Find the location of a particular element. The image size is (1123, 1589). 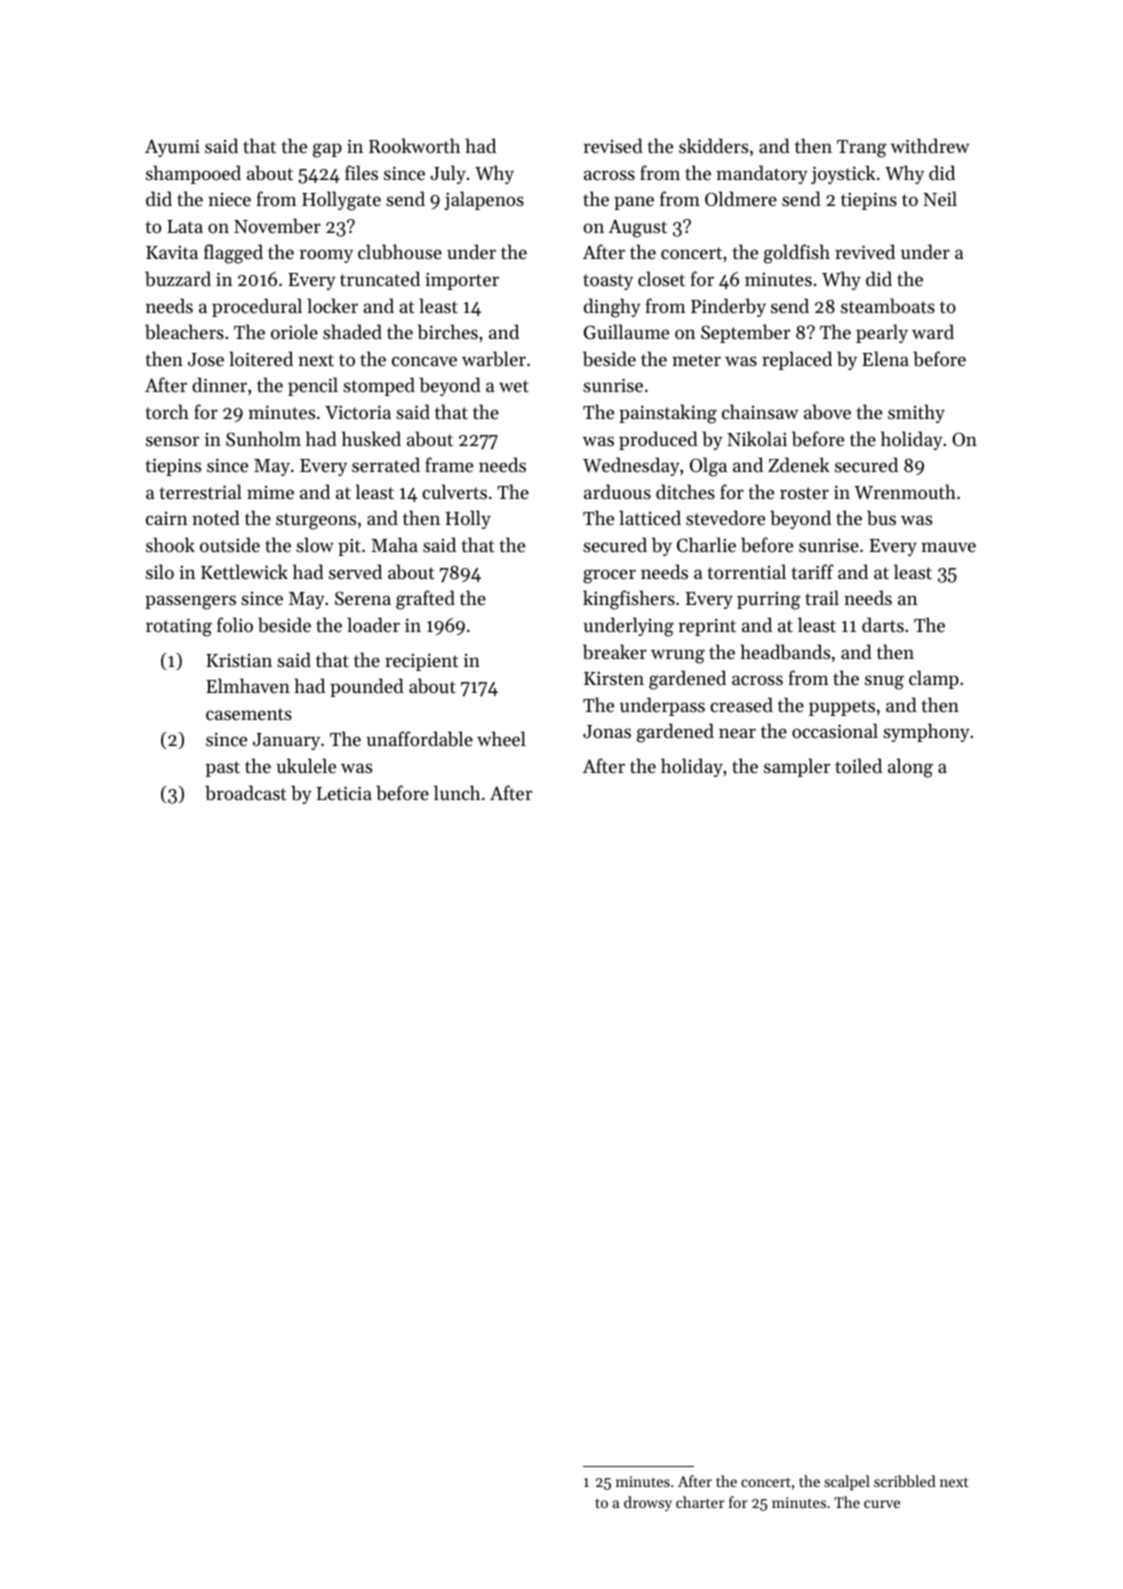

ward is located at coordinates (933, 331).
